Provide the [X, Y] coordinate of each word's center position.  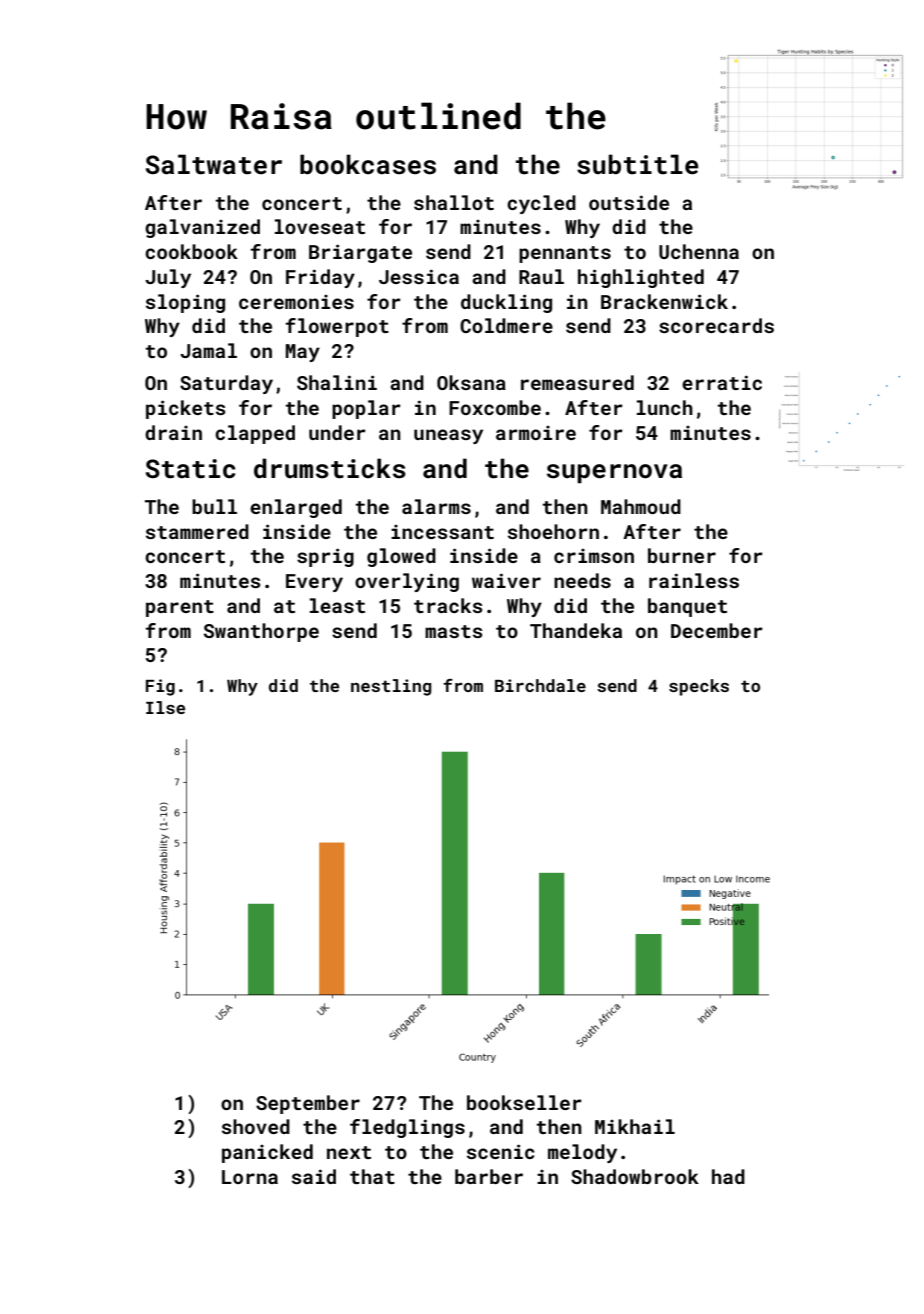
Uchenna [699, 251]
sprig [325, 557]
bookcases [368, 164]
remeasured [577, 382]
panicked [267, 1153]
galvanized [202, 228]
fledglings [407, 1128]
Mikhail [635, 1126]
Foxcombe [495, 407]
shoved [256, 1126]
